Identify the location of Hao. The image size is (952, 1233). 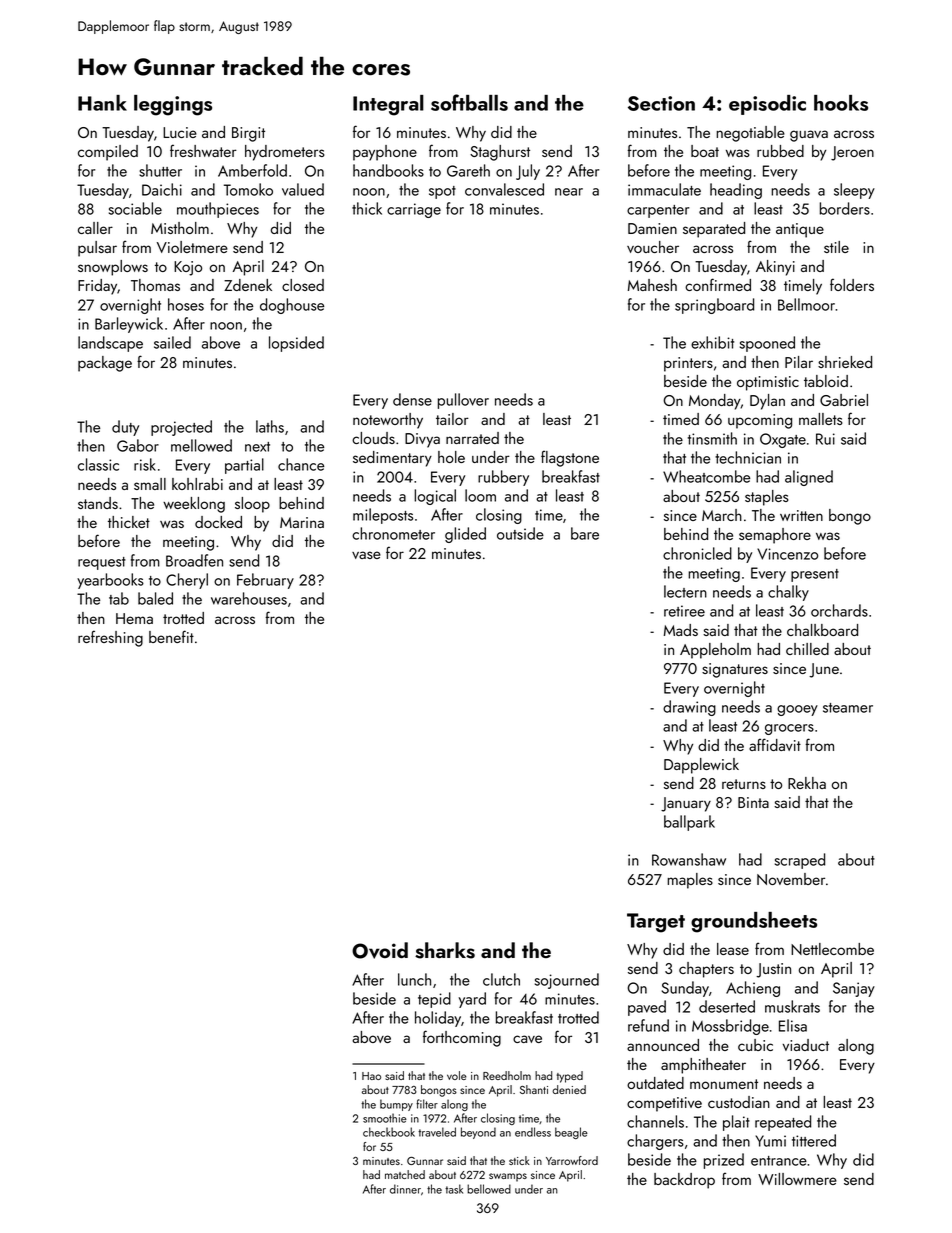
(371, 1076).
